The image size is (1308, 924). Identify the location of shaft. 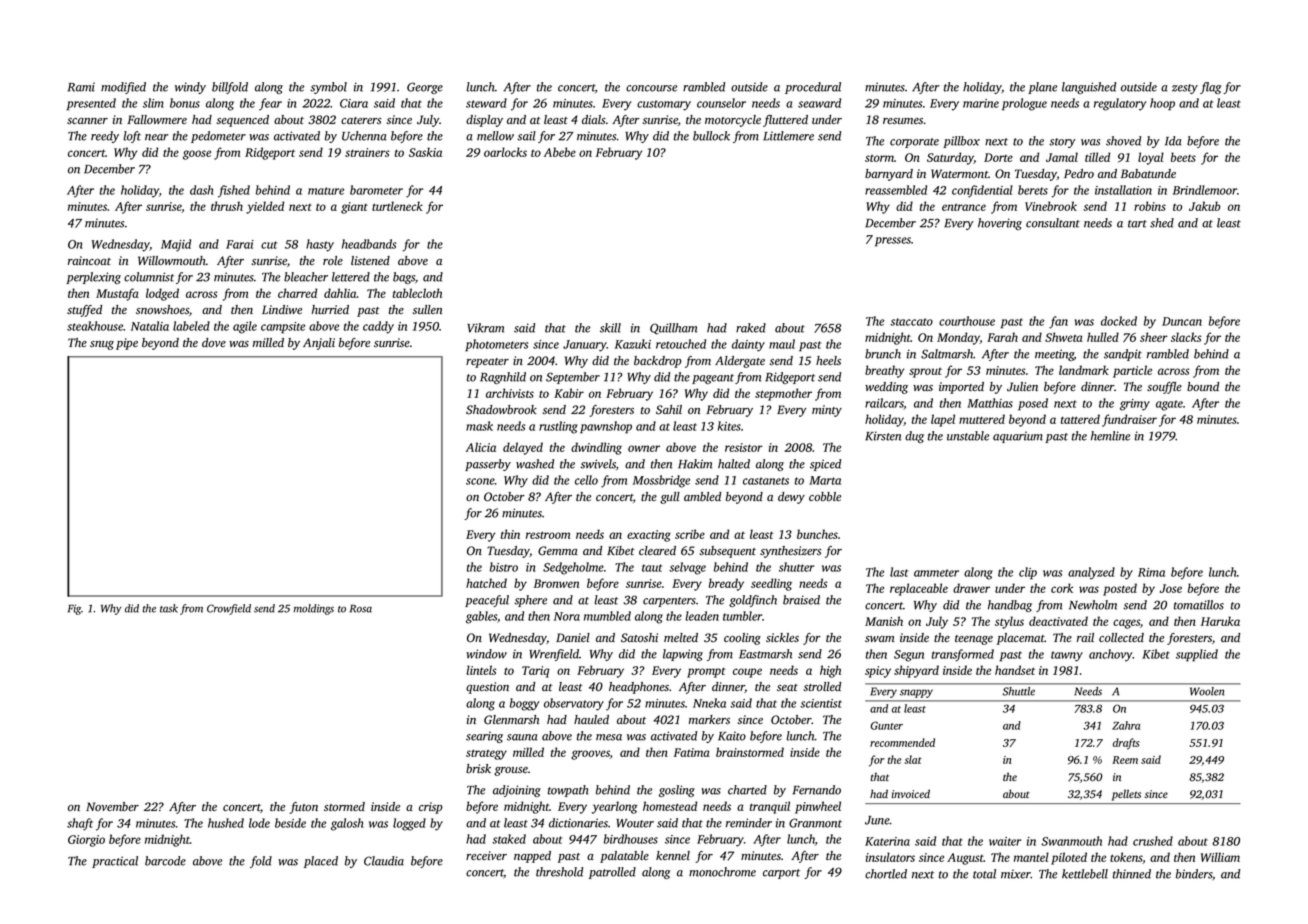
(80, 824).
